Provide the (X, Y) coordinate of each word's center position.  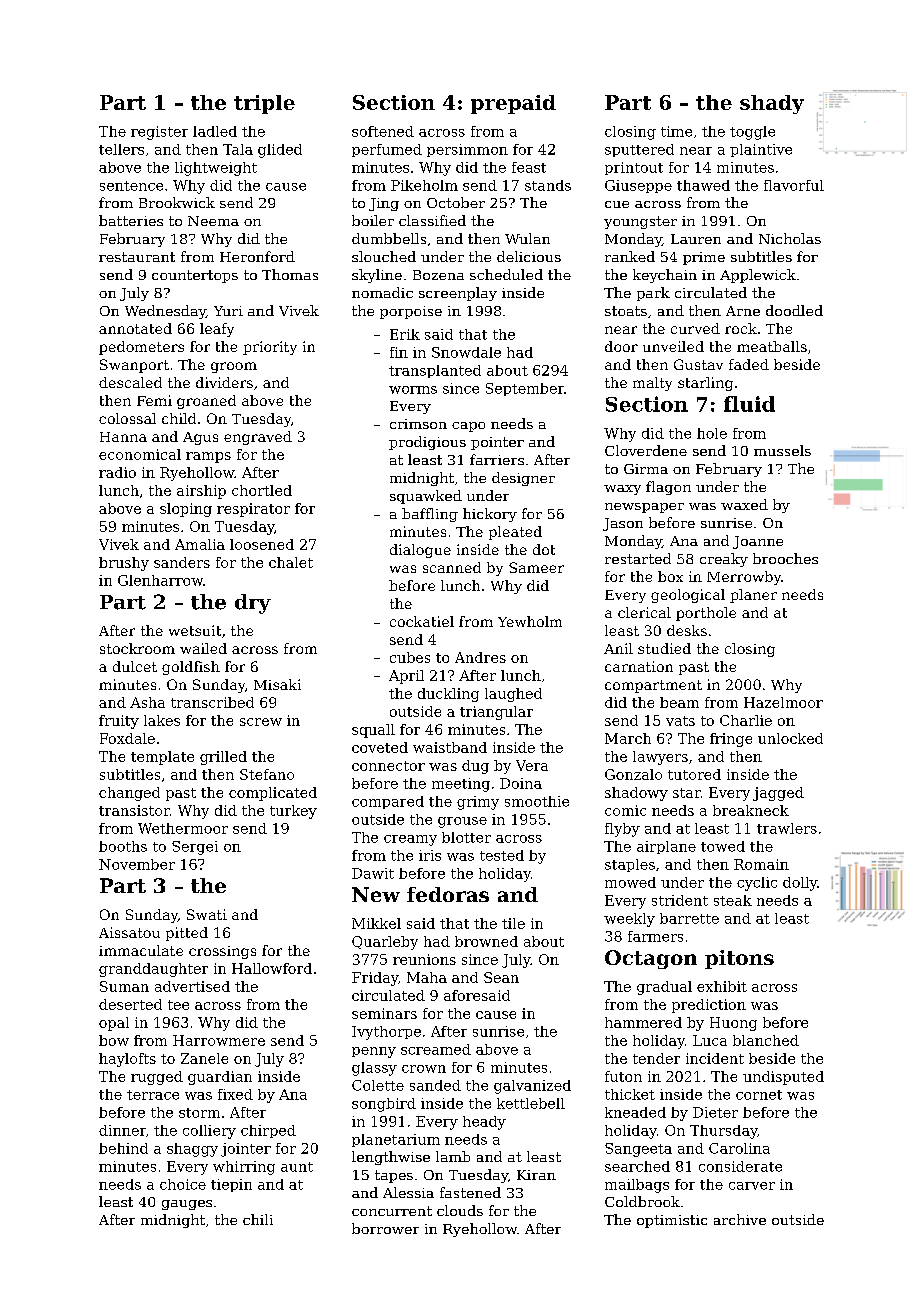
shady (772, 104)
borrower (385, 1228)
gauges (187, 1205)
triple (264, 104)
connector (388, 766)
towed (723, 846)
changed (129, 794)
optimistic (672, 1221)
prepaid (513, 104)
